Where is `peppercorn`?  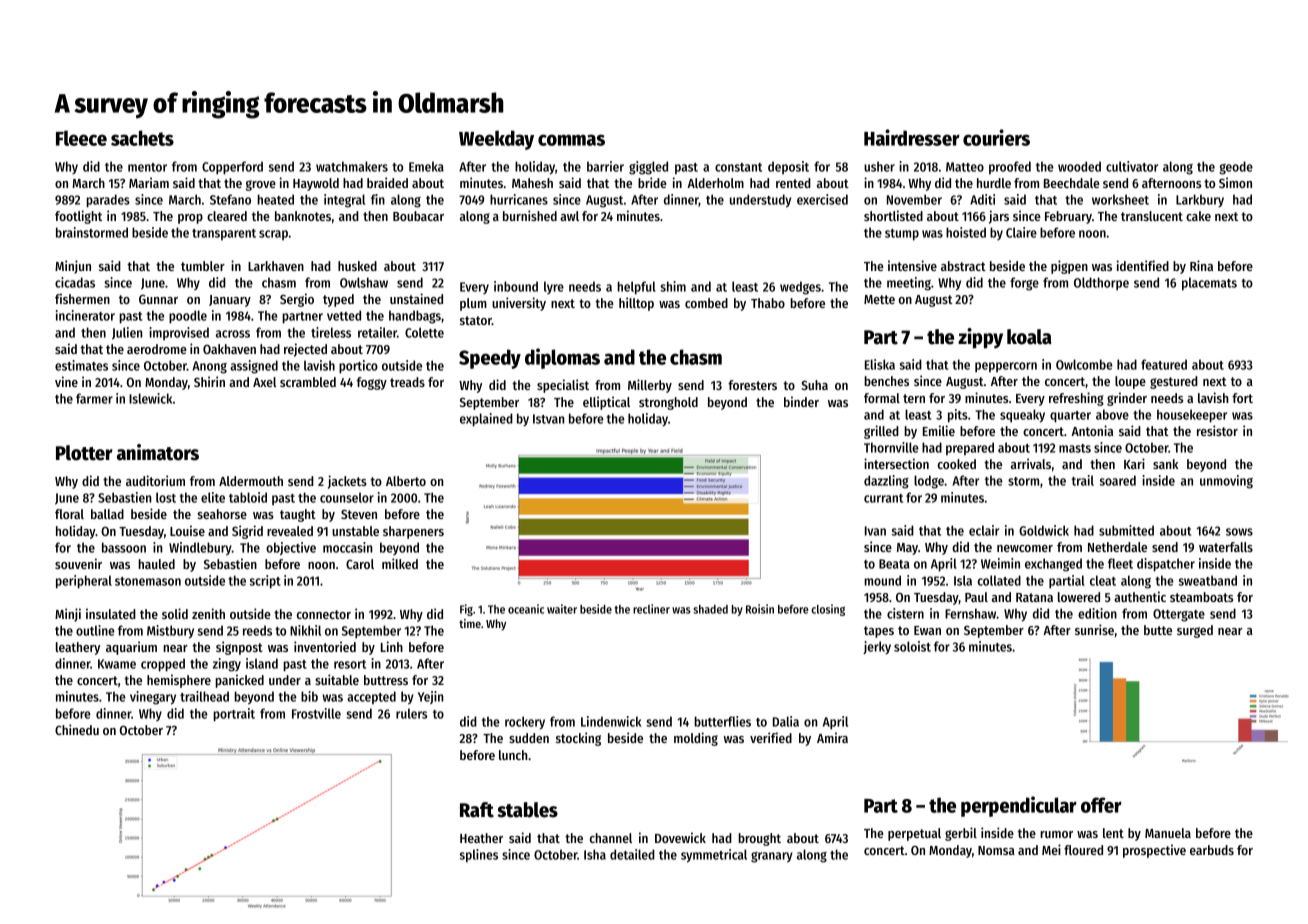 peppercorn is located at coordinates (1006, 367).
